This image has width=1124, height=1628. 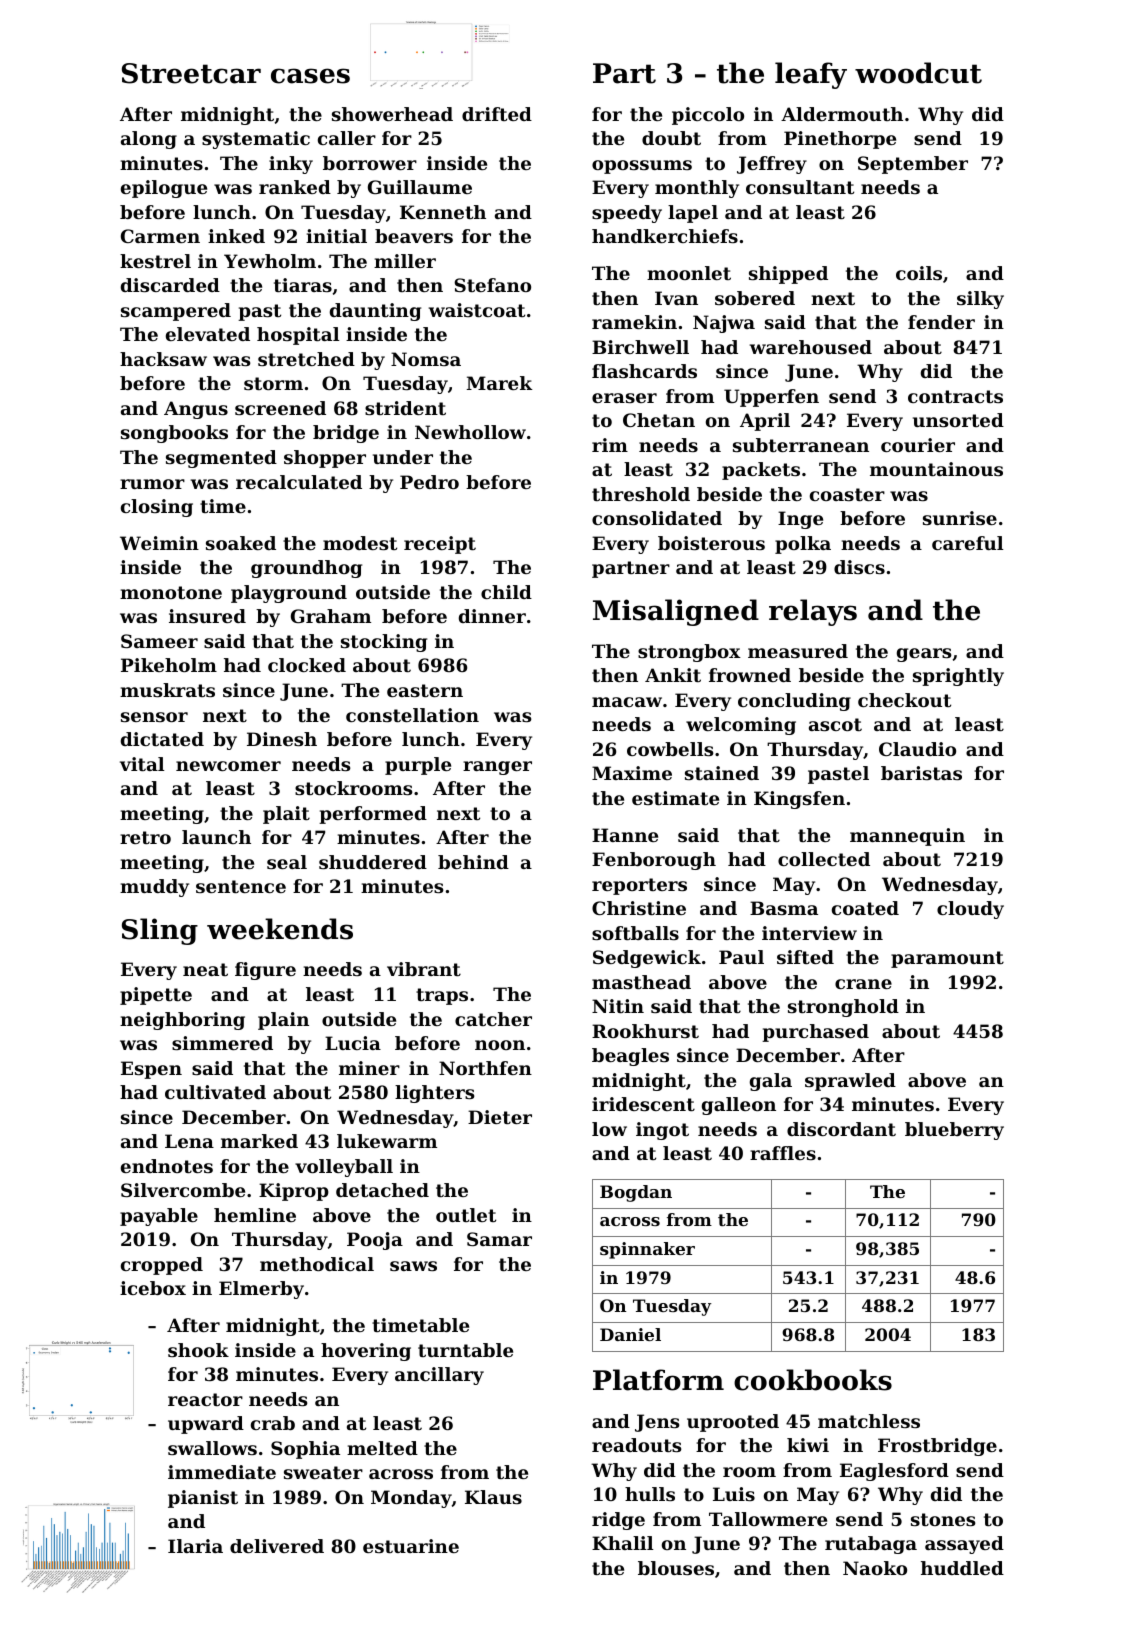 What do you see at coordinates (840, 140) in the image?
I see `Pinethorpe` at bounding box center [840, 140].
